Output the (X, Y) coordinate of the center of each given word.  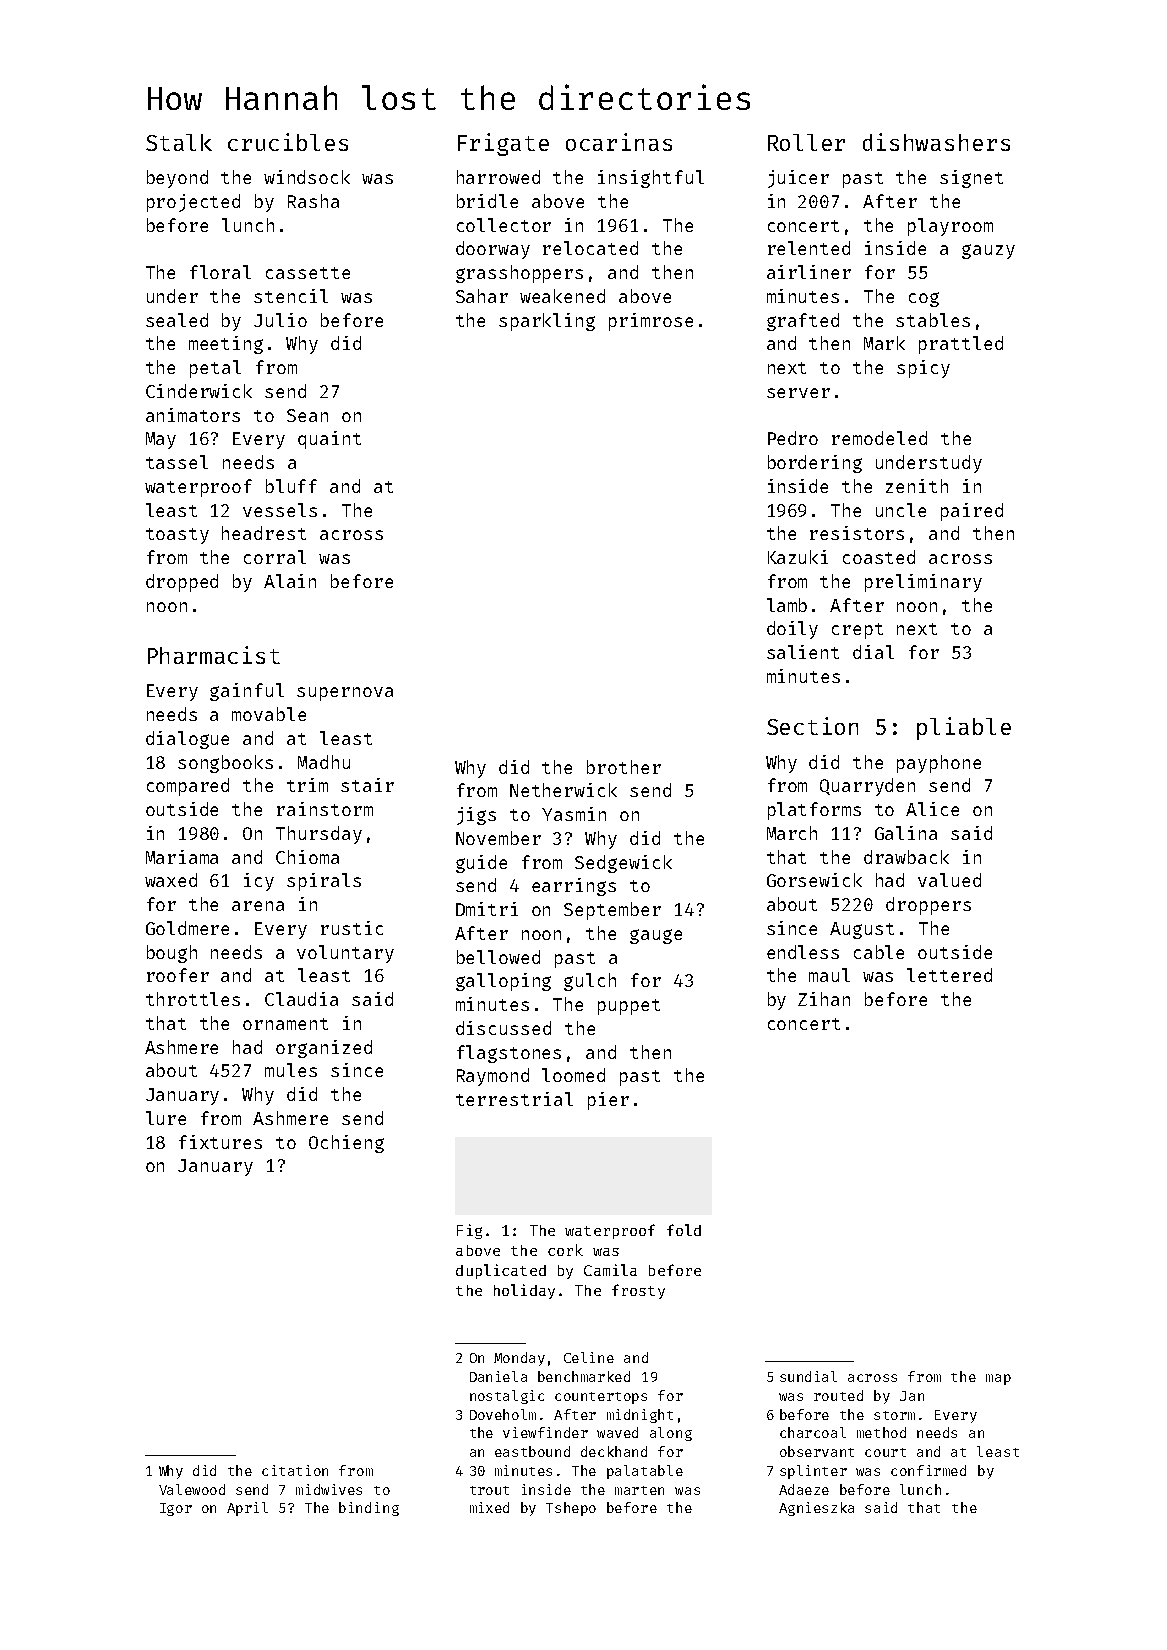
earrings (574, 887)
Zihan (824, 999)
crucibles (288, 142)
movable (269, 714)
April (247, 1509)
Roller (806, 142)
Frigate (503, 144)
